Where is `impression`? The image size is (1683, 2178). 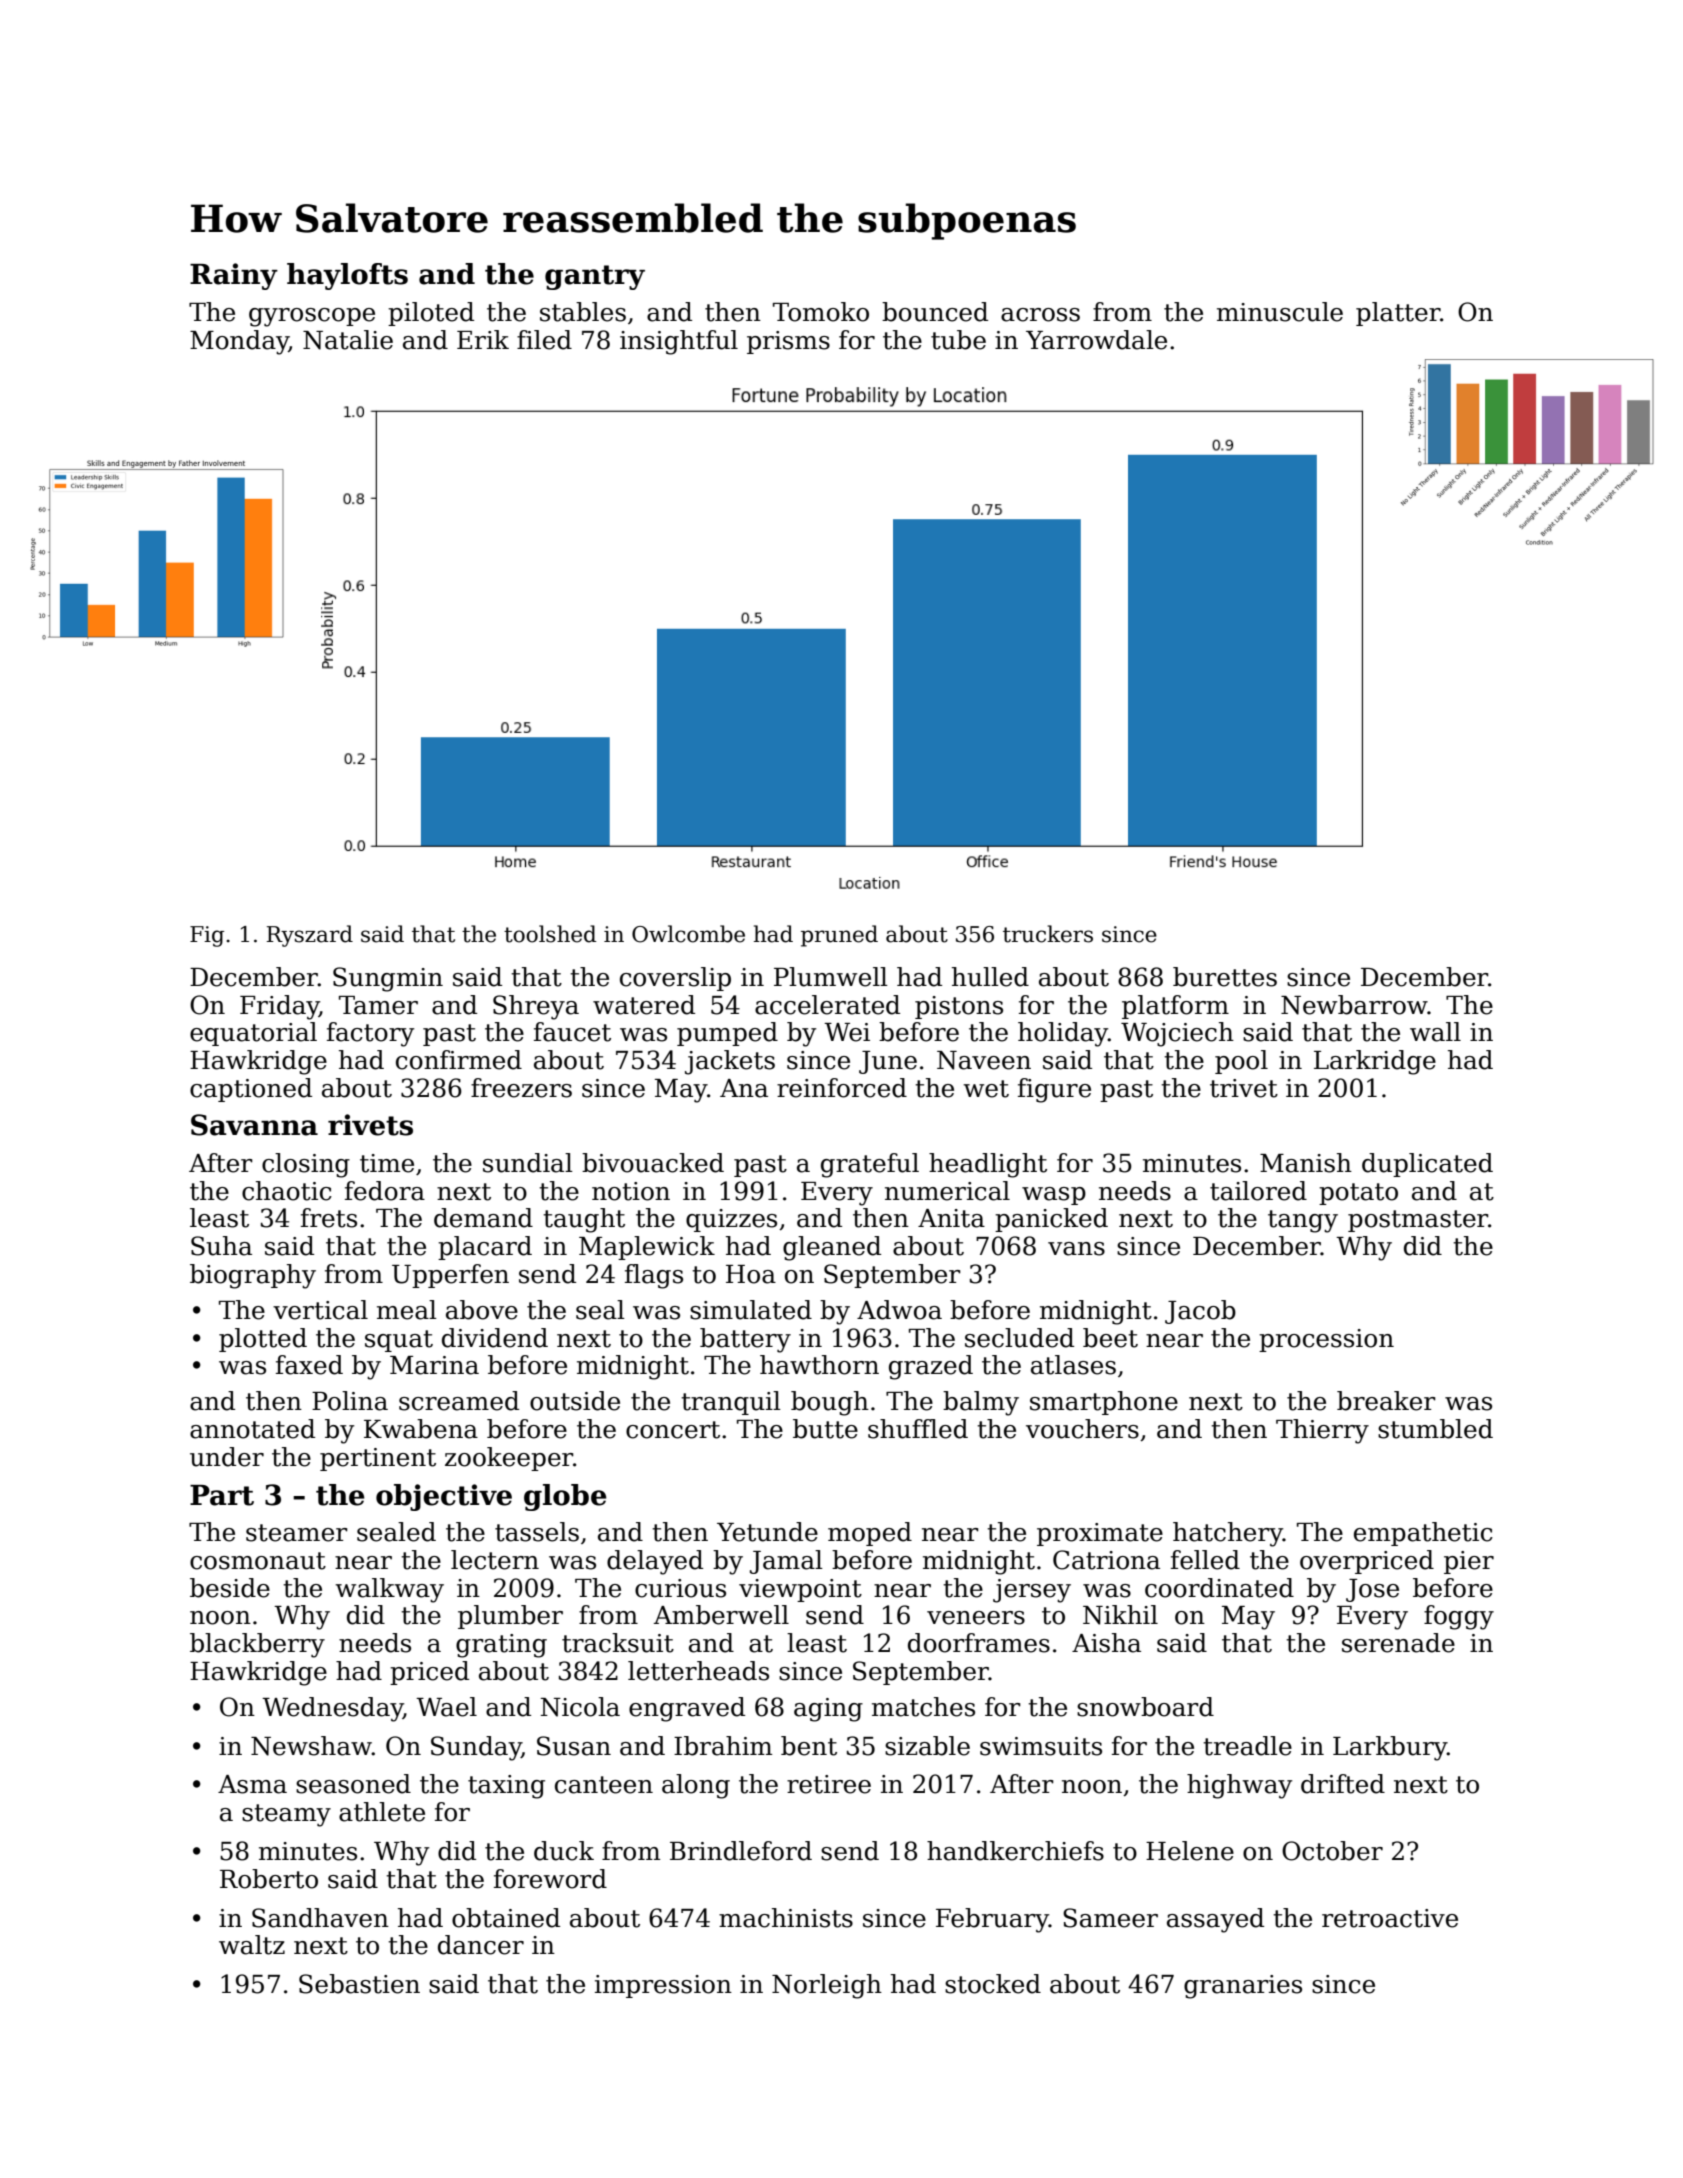
impression is located at coordinates (663, 1986).
